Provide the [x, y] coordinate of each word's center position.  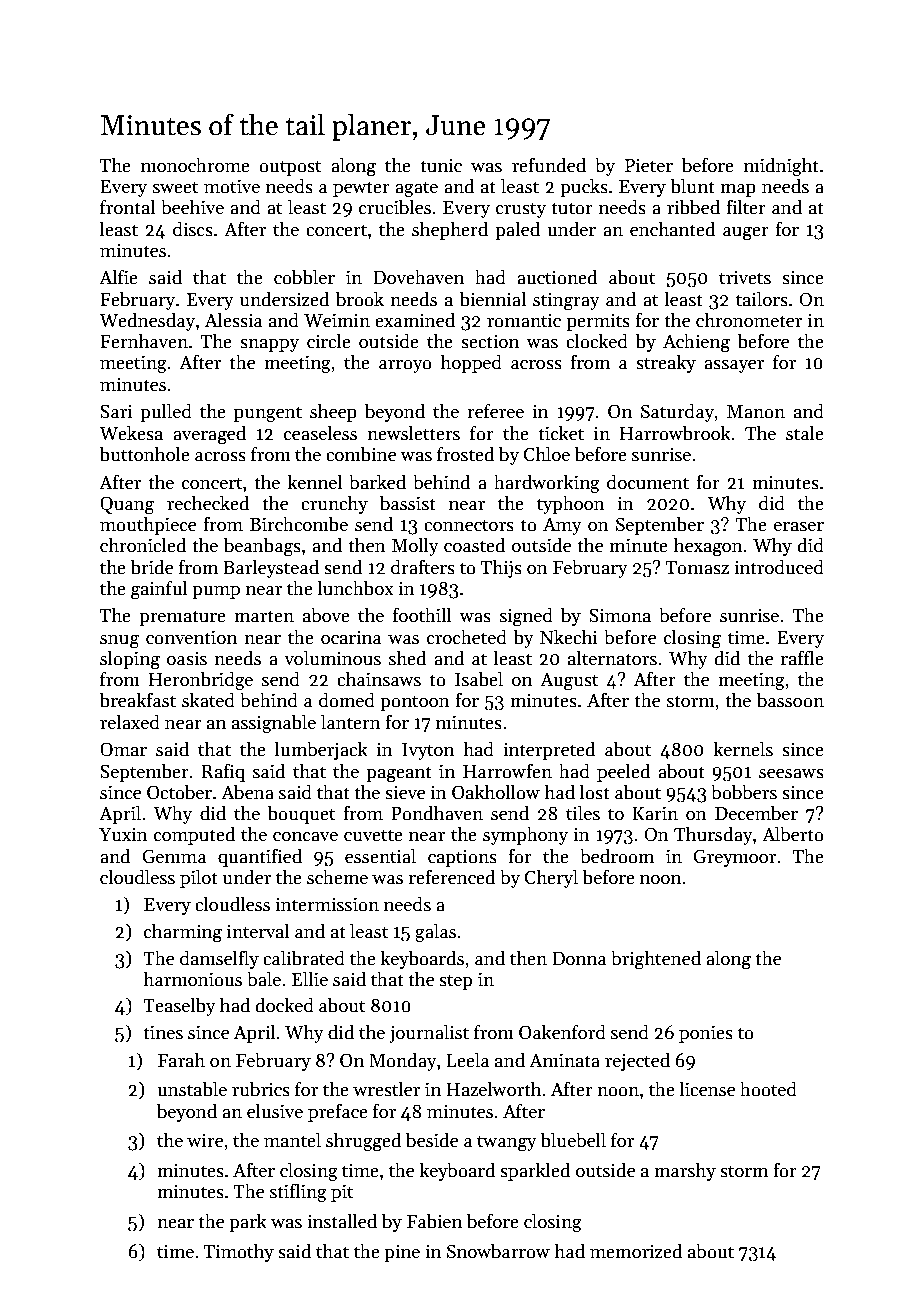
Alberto [793, 834]
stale [805, 433]
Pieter [649, 165]
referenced [452, 877]
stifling [298, 1193]
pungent [268, 414]
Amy [562, 526]
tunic [441, 165]
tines [163, 1032]
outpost [290, 168]
